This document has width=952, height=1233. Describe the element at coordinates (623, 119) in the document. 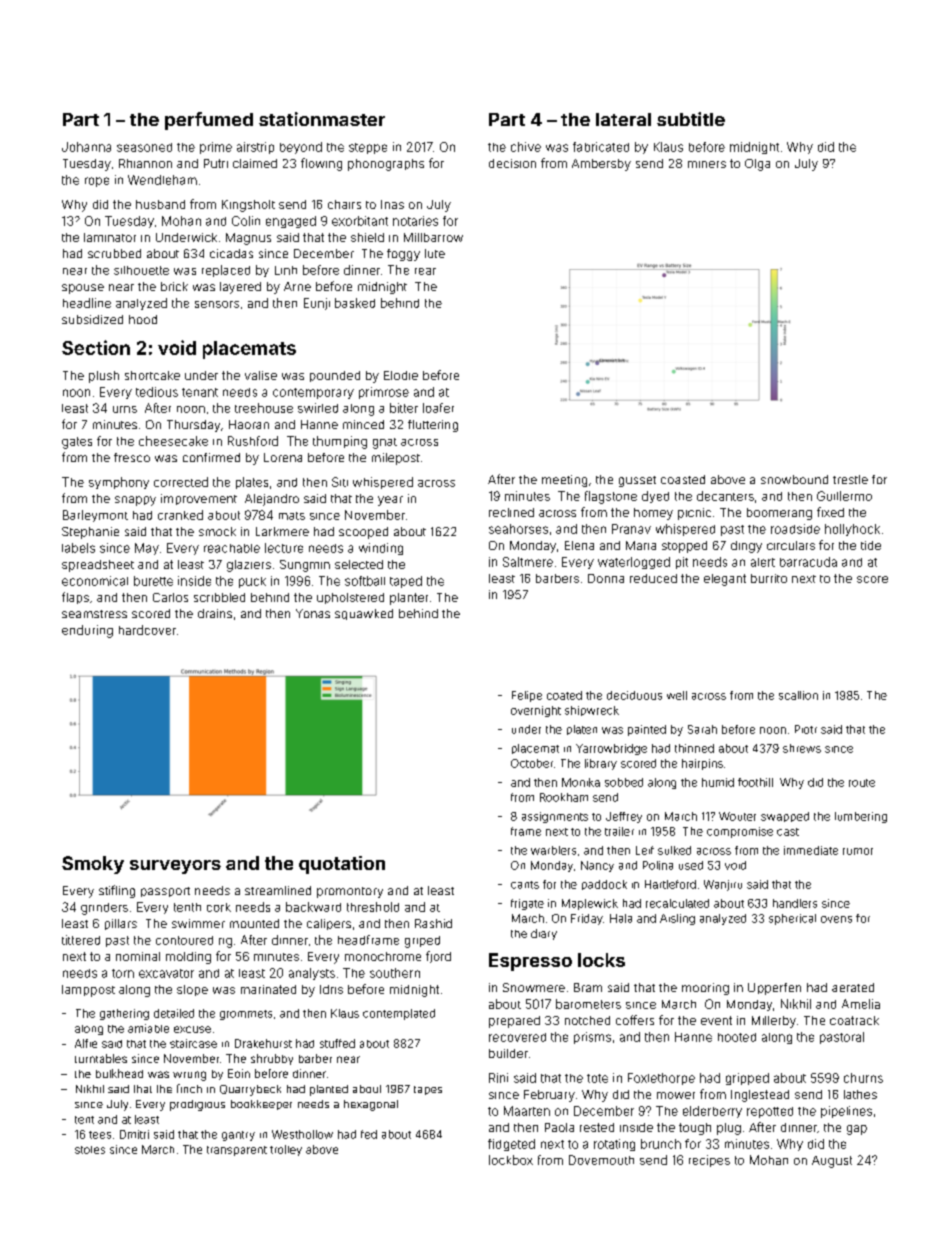

I see `lateral` at that location.
